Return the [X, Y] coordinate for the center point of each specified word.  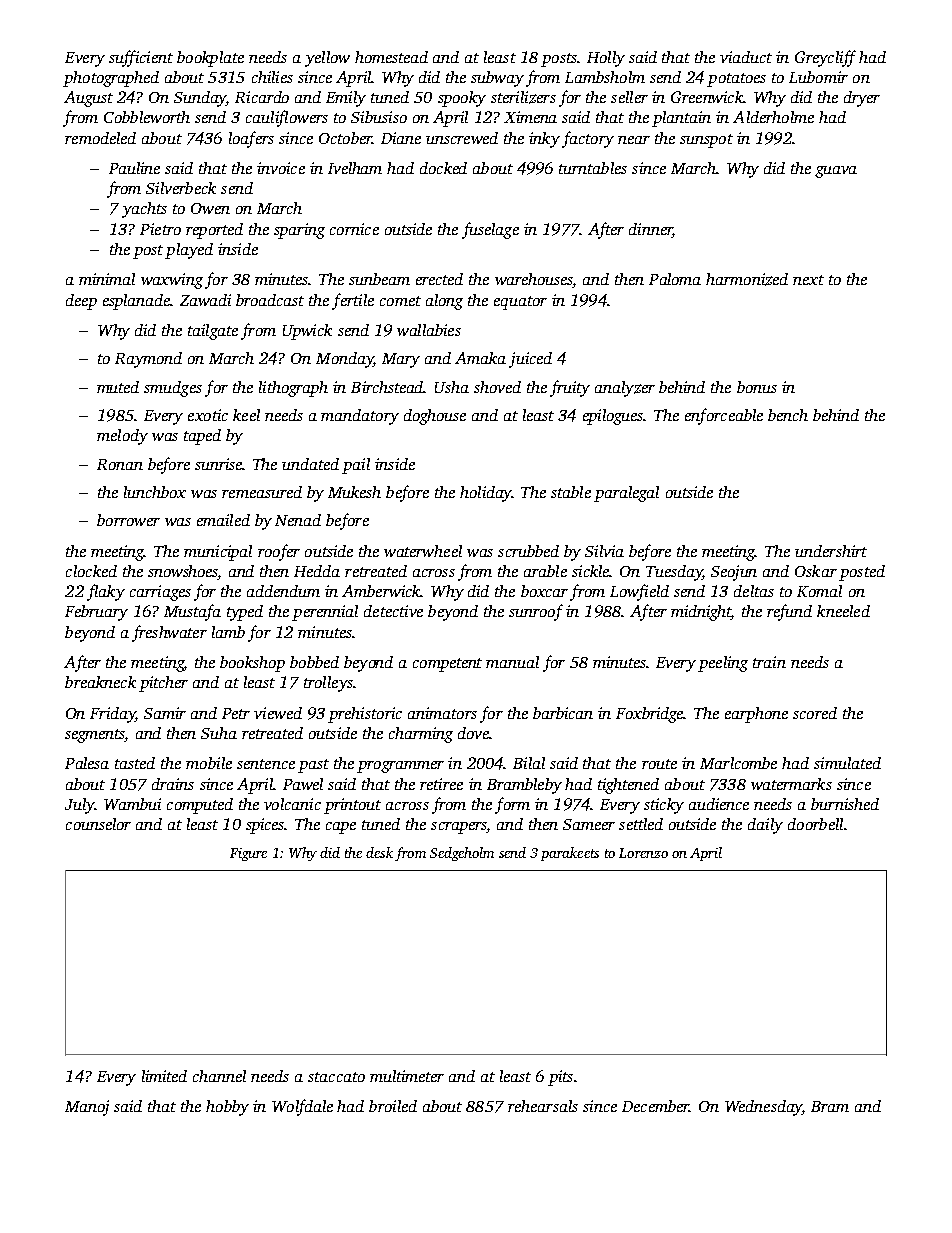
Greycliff [825, 58]
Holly [606, 59]
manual [512, 662]
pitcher [163, 684]
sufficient [141, 58]
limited [164, 1076]
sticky [664, 806]
